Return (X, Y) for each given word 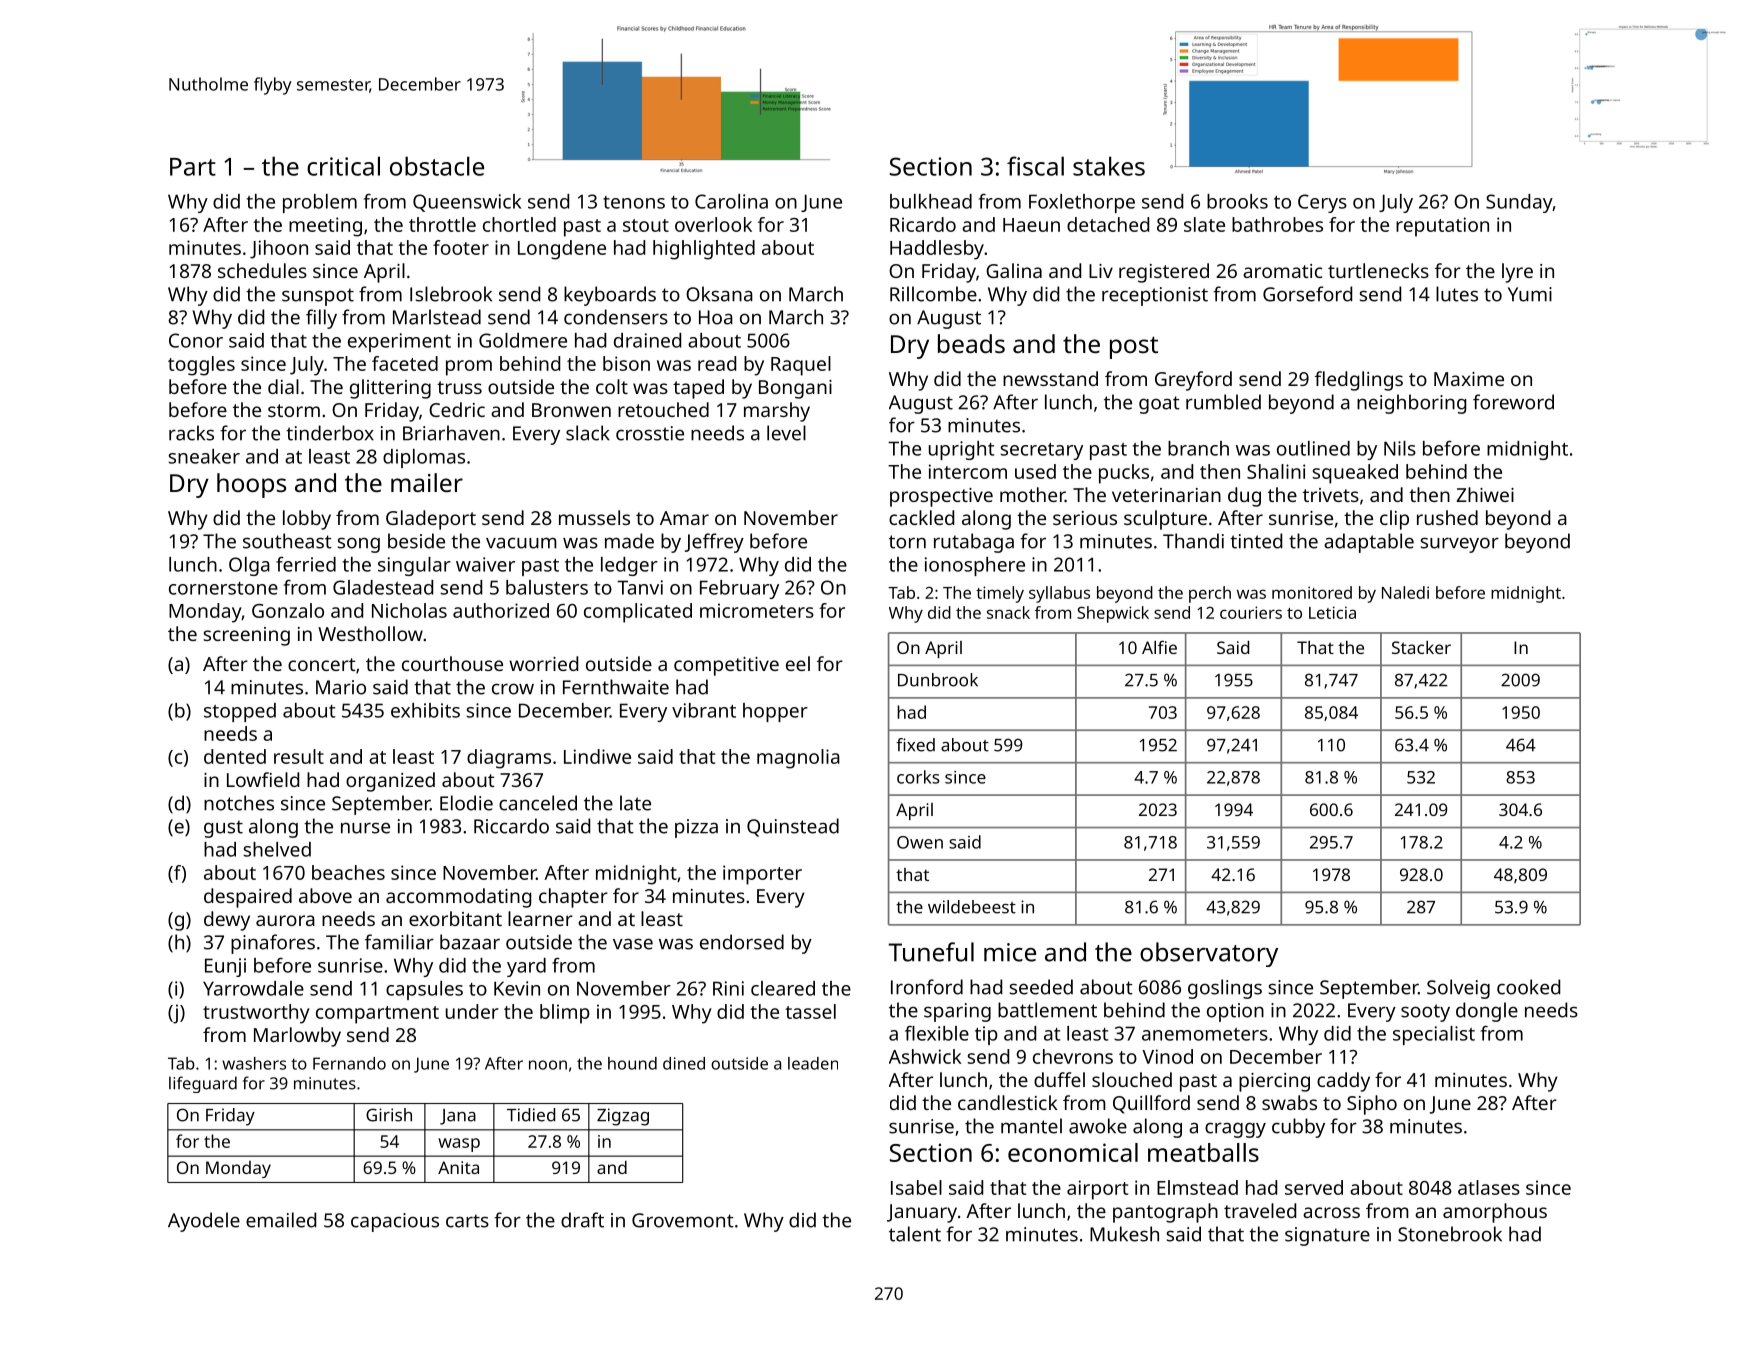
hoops (251, 485)
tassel (810, 1011)
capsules (424, 990)
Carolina (731, 201)
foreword (1513, 402)
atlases (1489, 1187)
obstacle (437, 166)
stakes (1109, 166)
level (786, 433)
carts (467, 1221)
